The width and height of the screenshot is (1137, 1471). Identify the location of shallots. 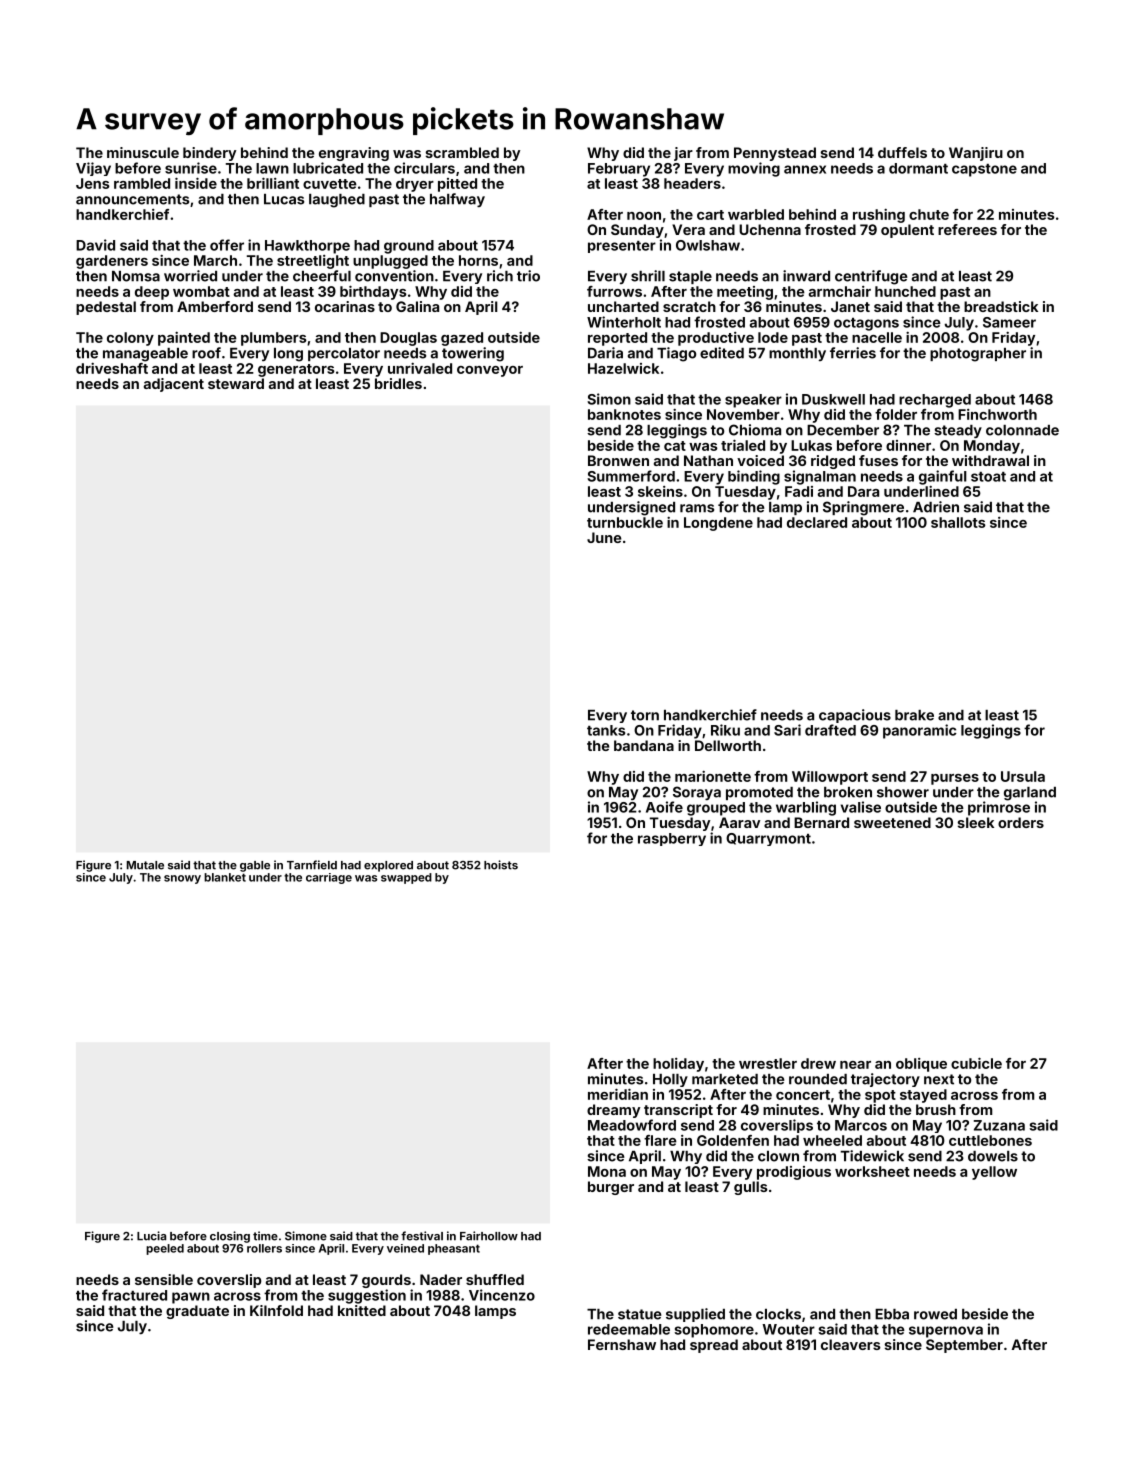
(958, 522).
